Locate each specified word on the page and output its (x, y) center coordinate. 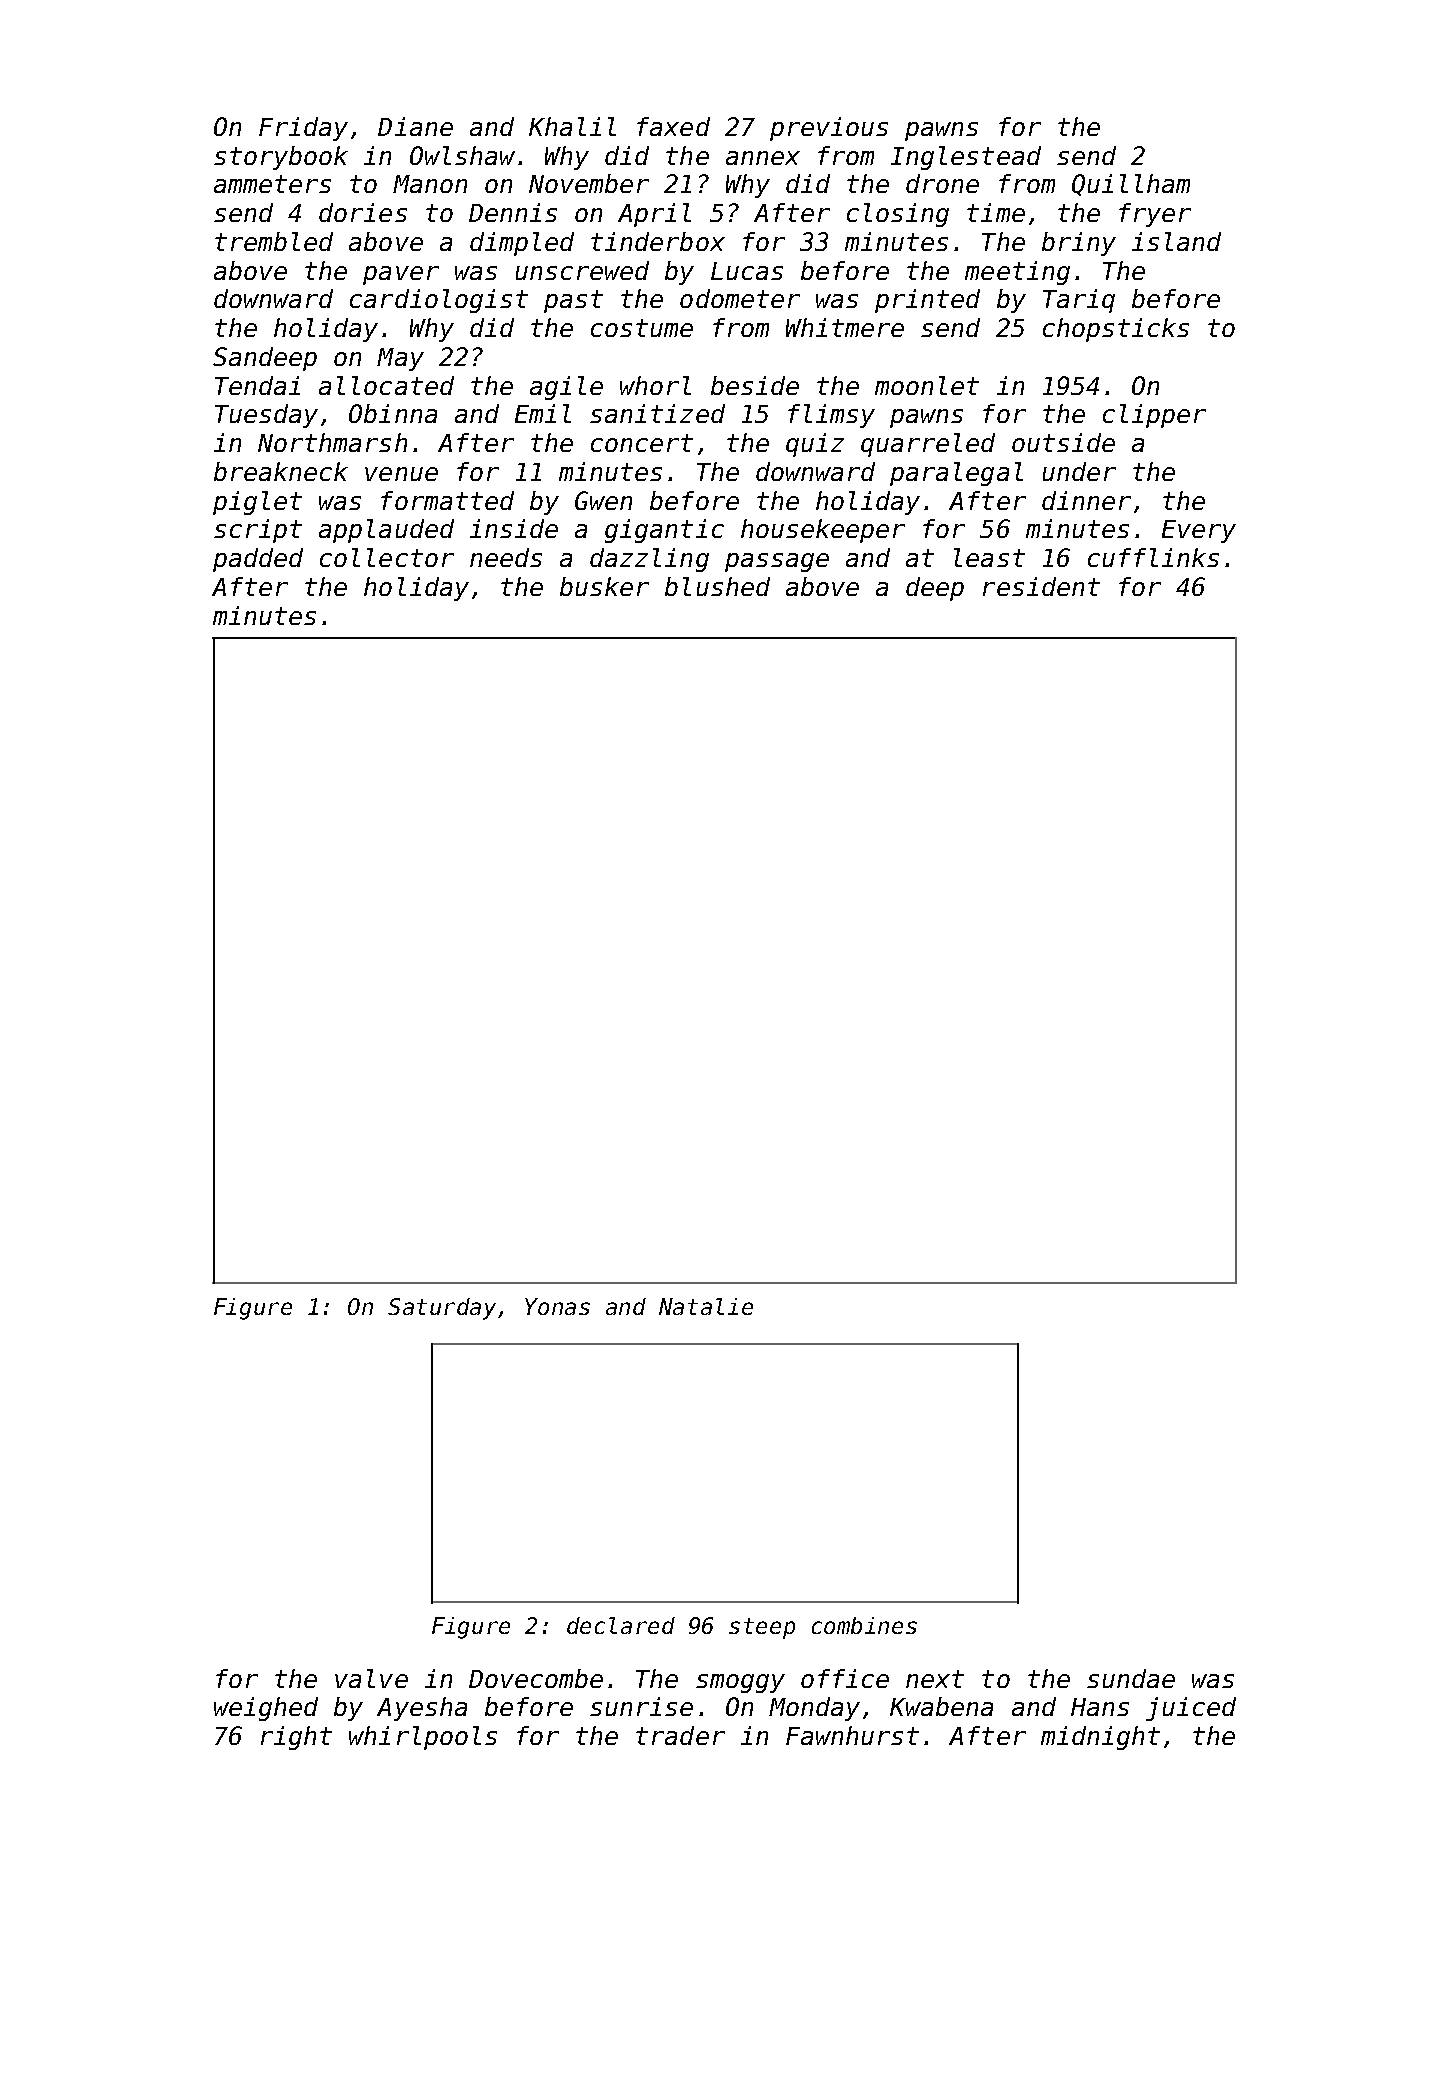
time (996, 212)
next (935, 1679)
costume (642, 328)
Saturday (442, 1309)
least (989, 557)
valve (371, 1678)
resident (1041, 586)
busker (604, 586)
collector (387, 557)
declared (621, 1625)
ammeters (272, 184)
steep (762, 1628)
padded (258, 560)
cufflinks (1153, 557)
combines (864, 1625)
